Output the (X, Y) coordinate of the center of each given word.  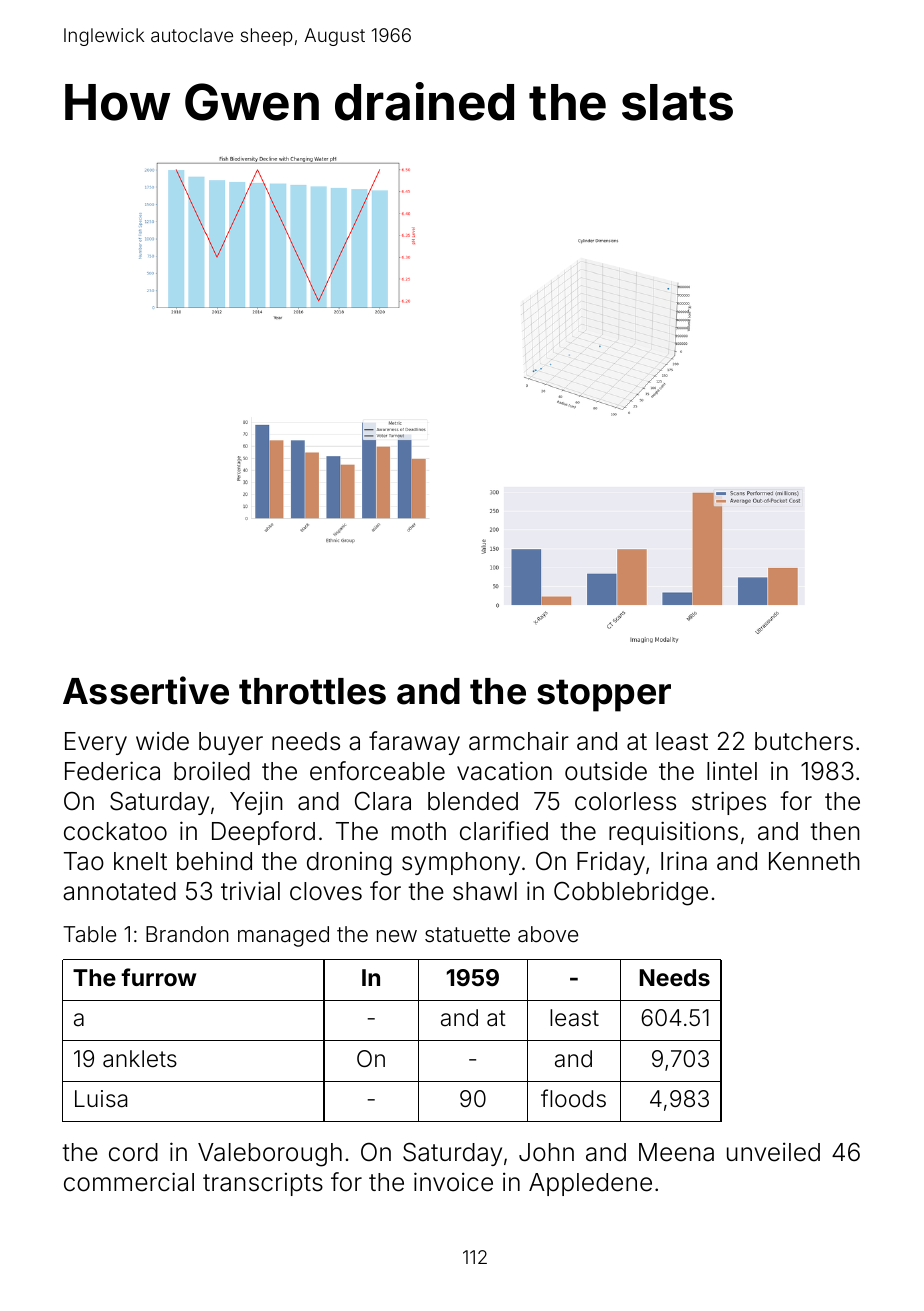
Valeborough (270, 1155)
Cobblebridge (631, 893)
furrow (158, 977)
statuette (467, 935)
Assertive (146, 690)
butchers (804, 741)
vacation (504, 771)
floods (573, 1098)
